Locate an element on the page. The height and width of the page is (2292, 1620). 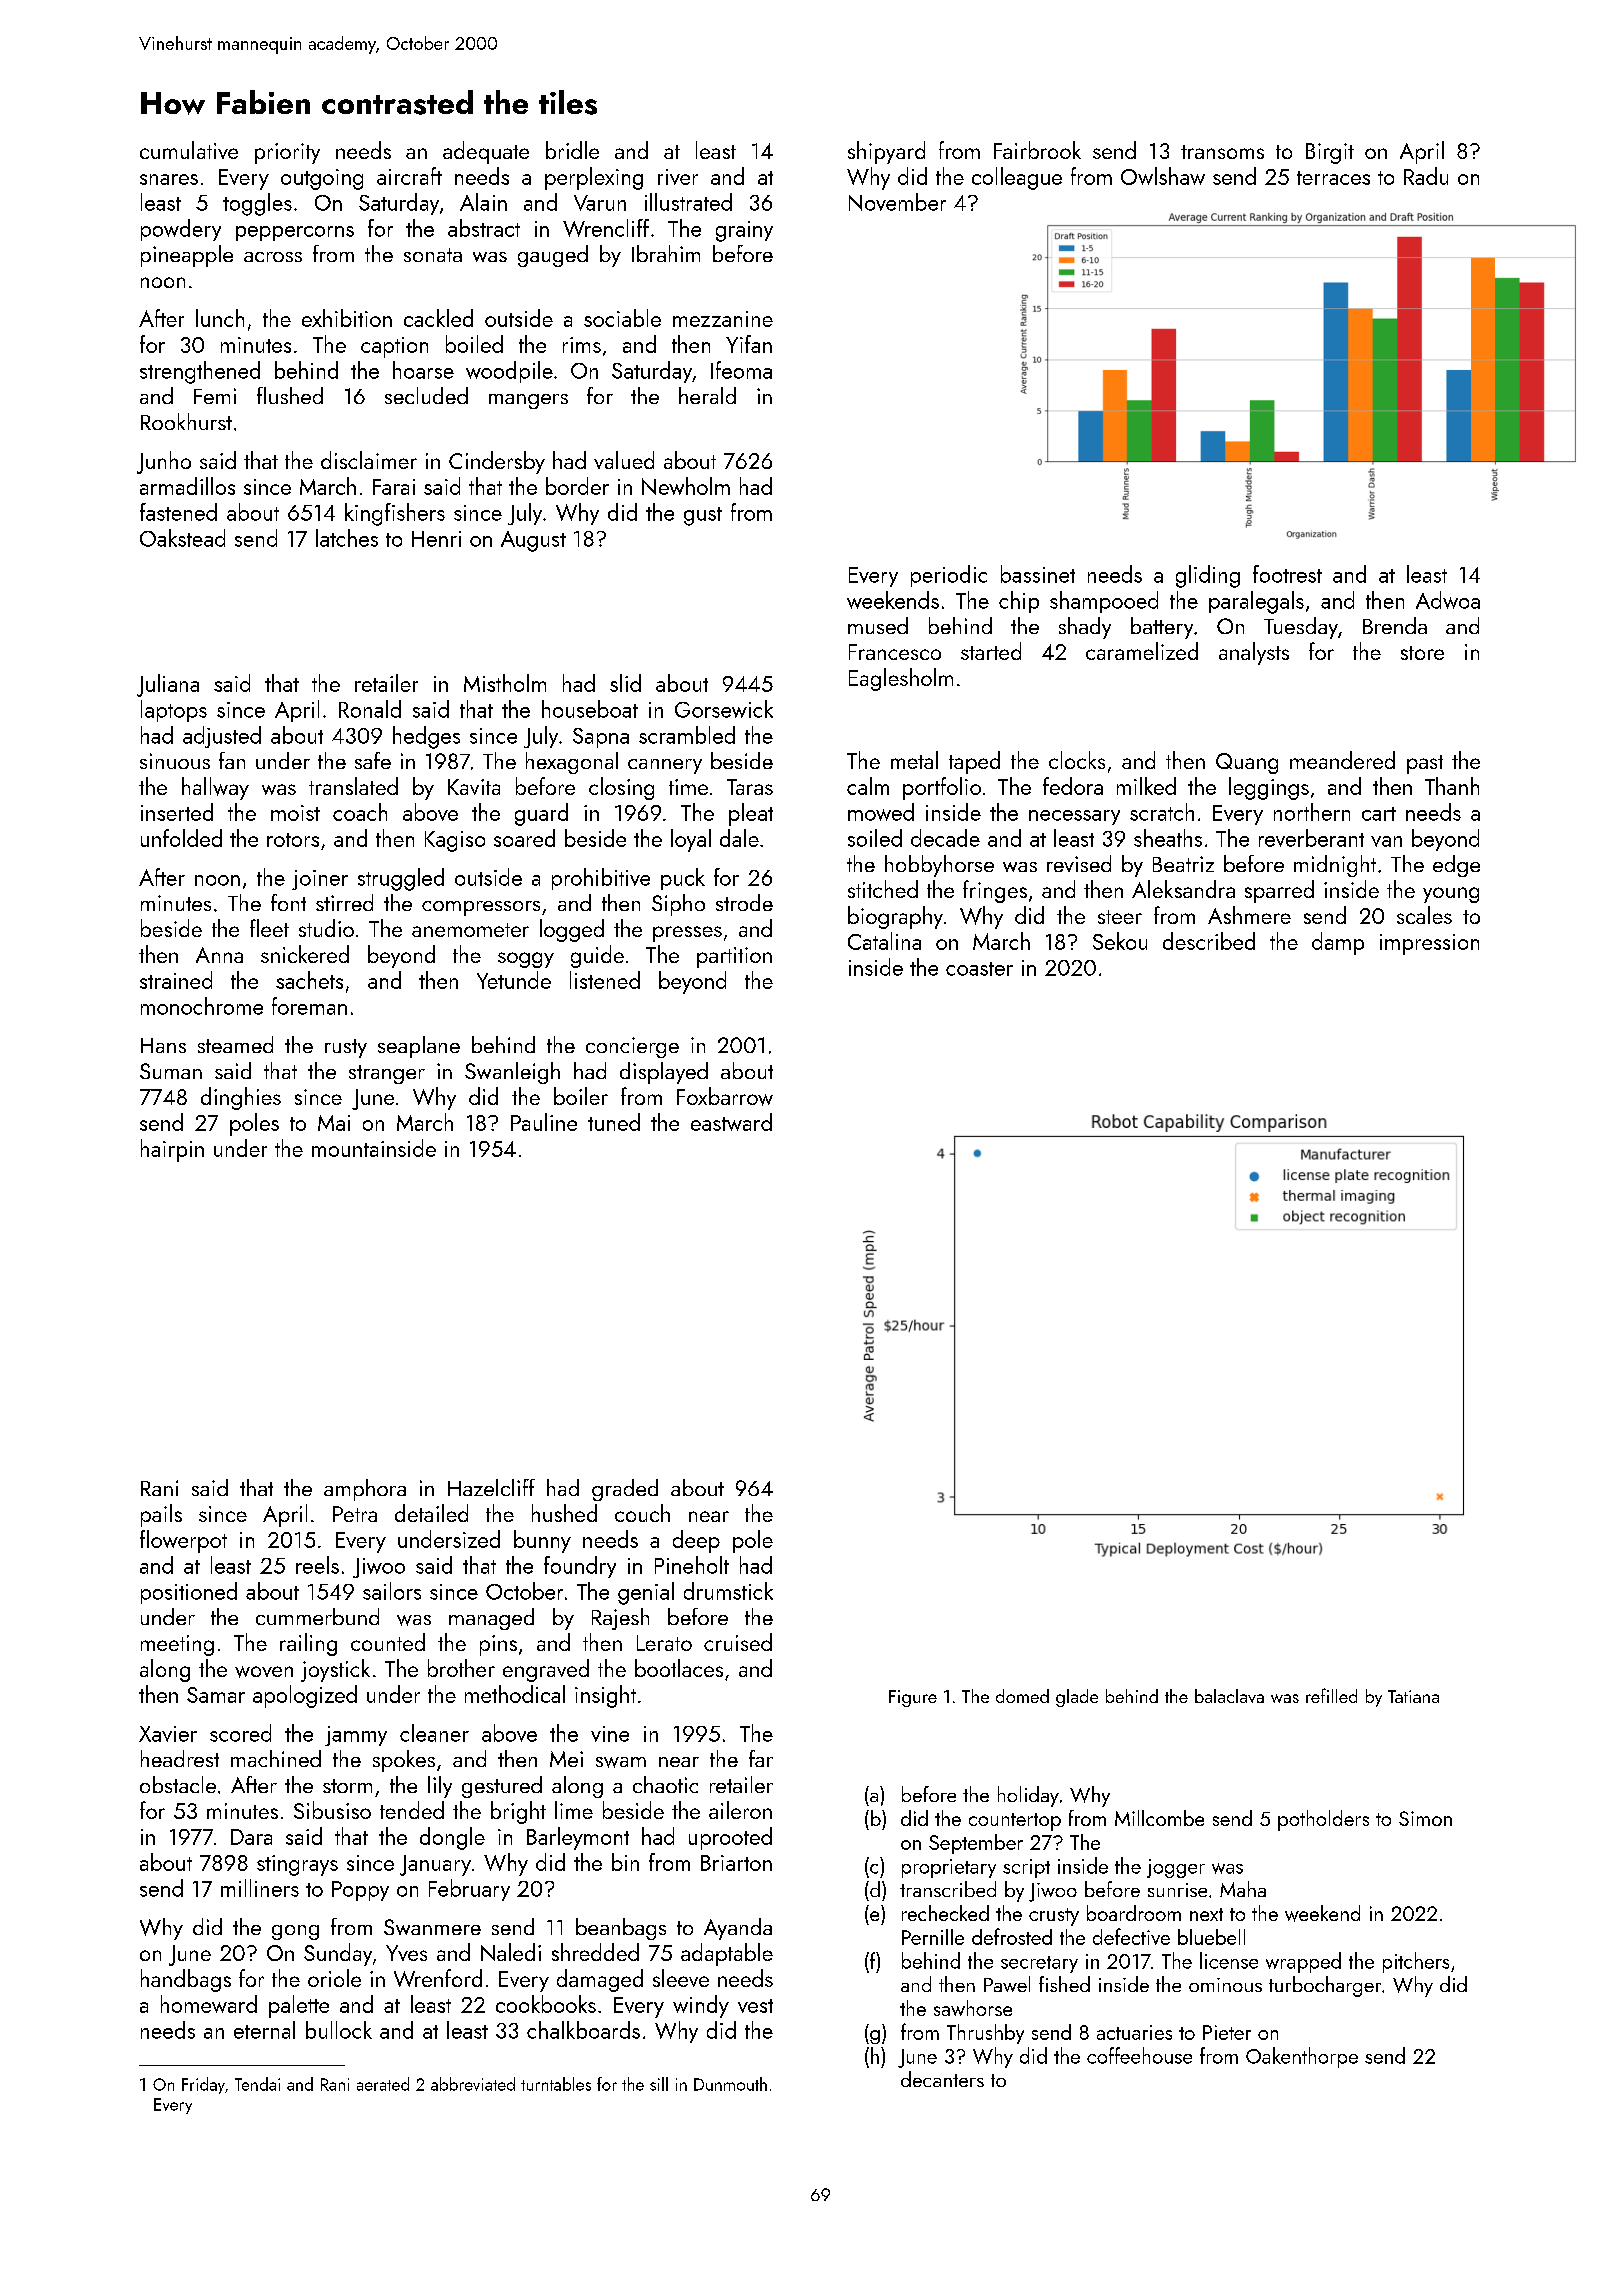
houseboat is located at coordinates (590, 709).
